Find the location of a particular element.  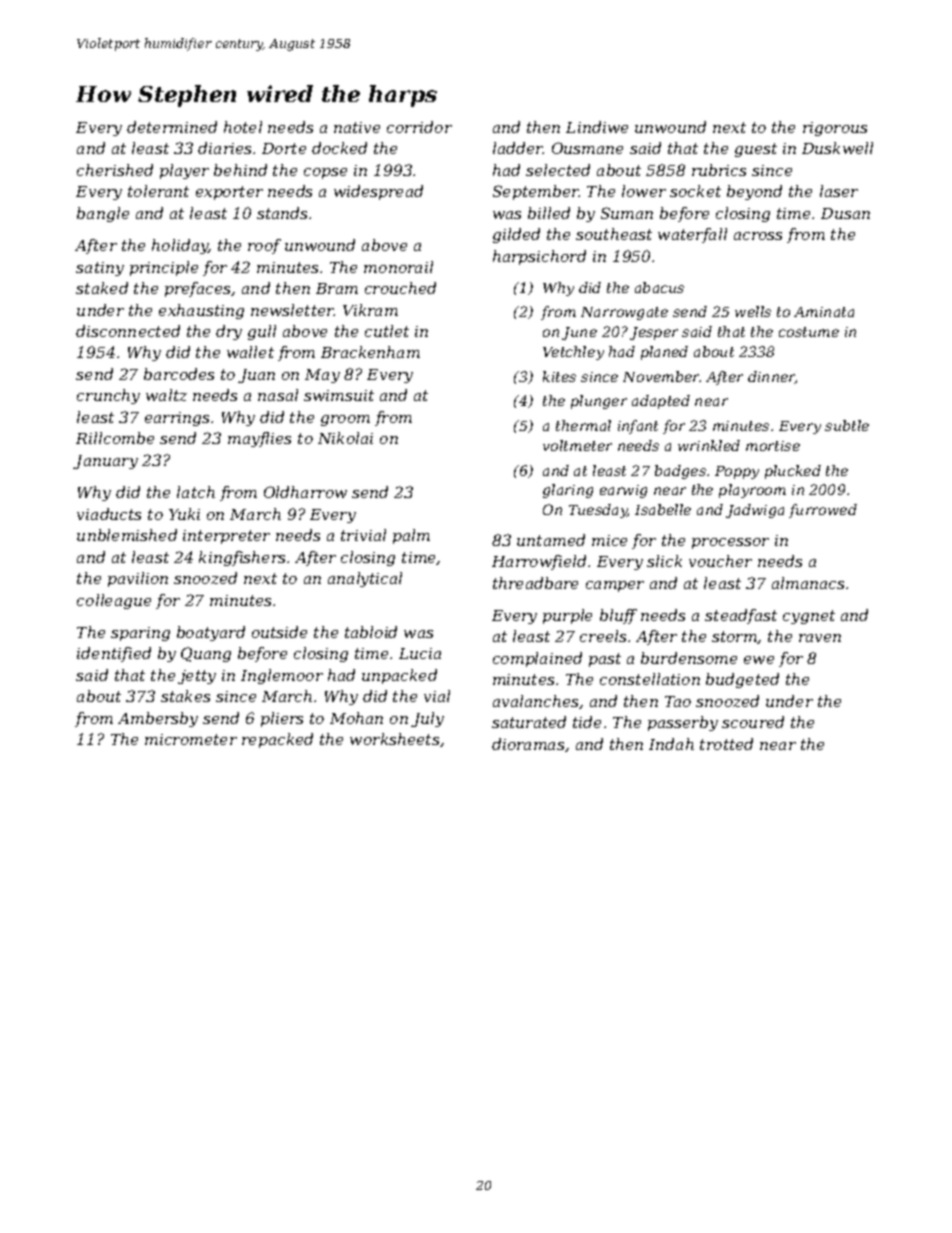

unpacked is located at coordinates (399, 676).
